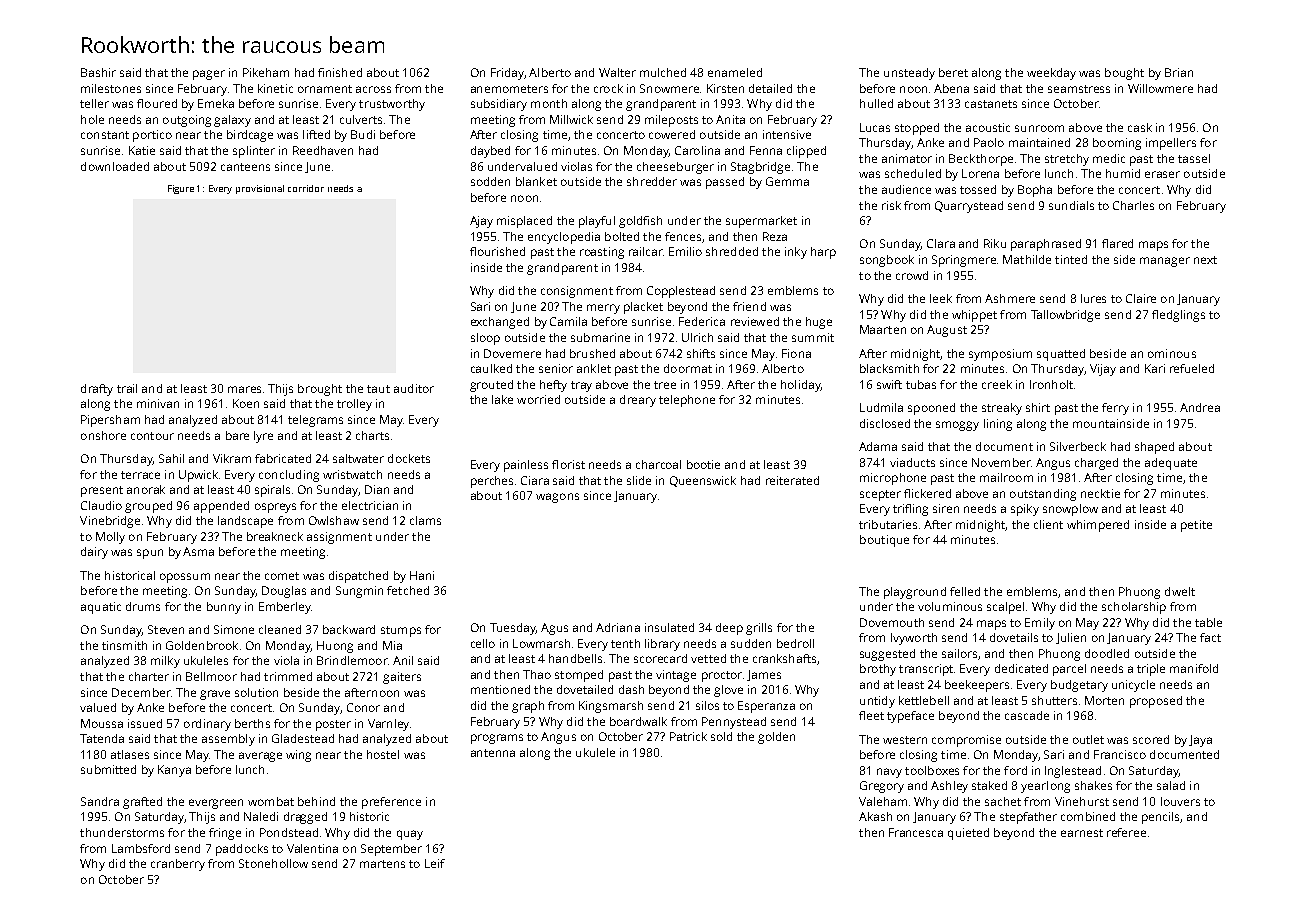  What do you see at coordinates (216, 804) in the screenshot?
I see `evergreen` at bounding box center [216, 804].
